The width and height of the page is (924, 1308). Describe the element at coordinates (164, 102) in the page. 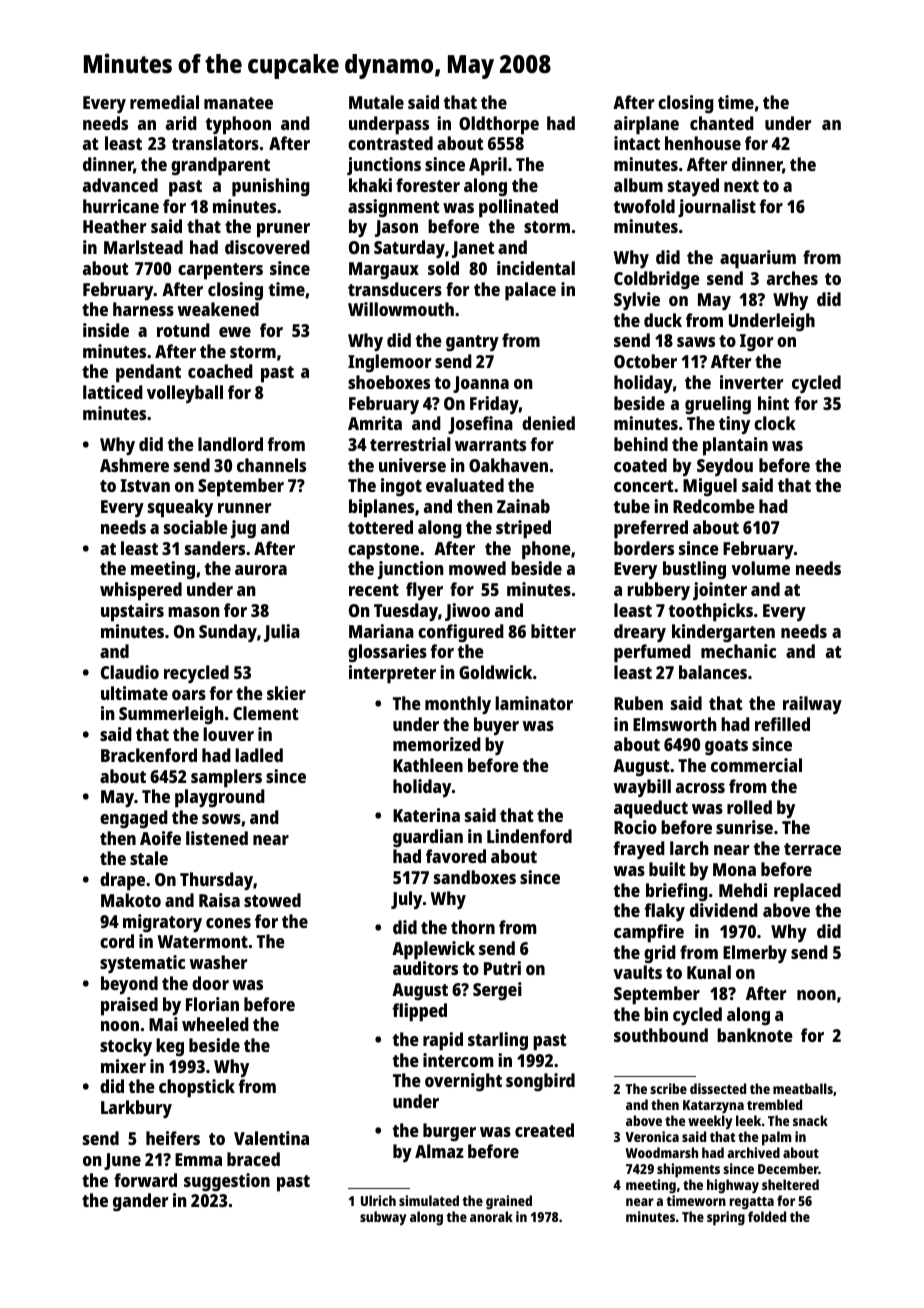

I see `remedial` at that location.
